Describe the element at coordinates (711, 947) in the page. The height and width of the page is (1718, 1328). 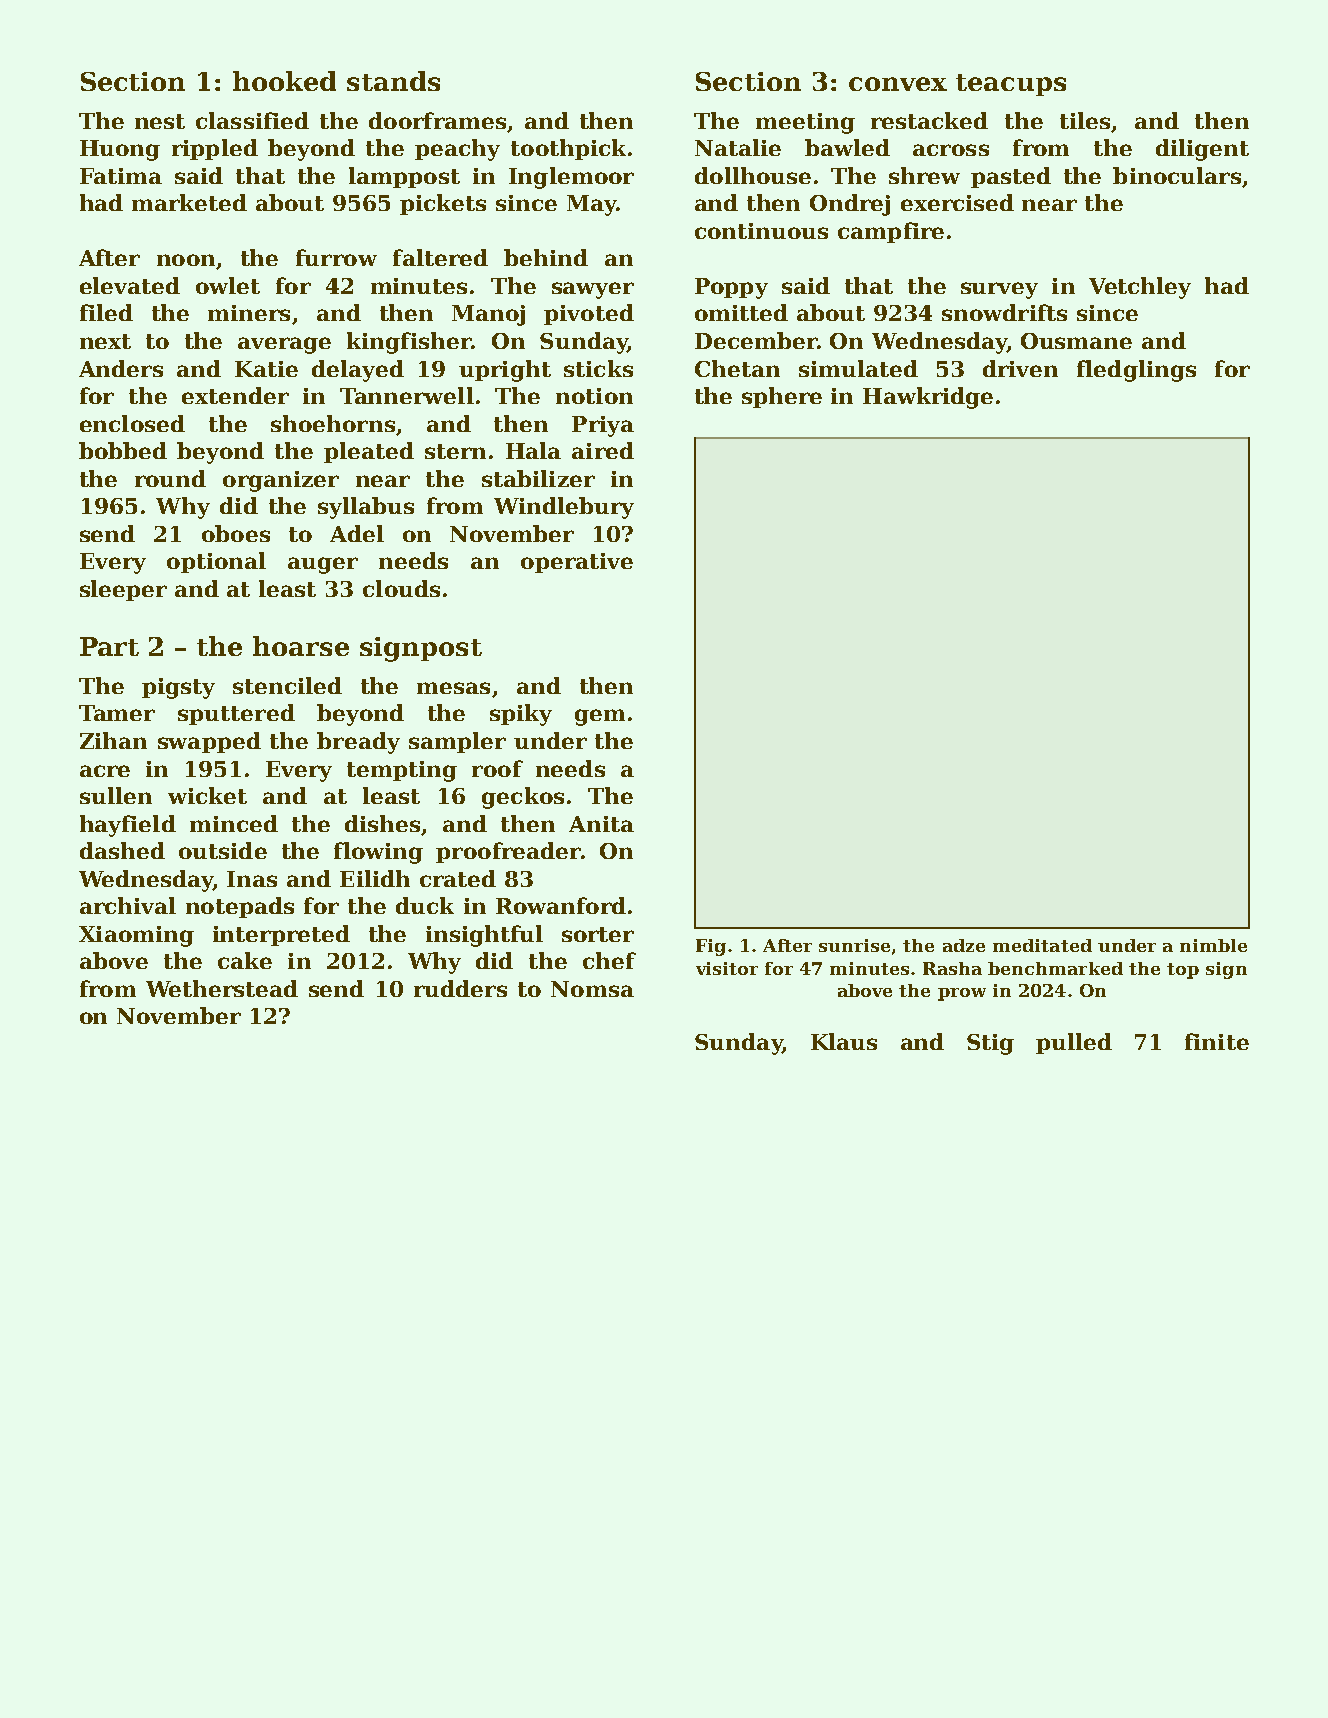
I see `Fig` at that location.
